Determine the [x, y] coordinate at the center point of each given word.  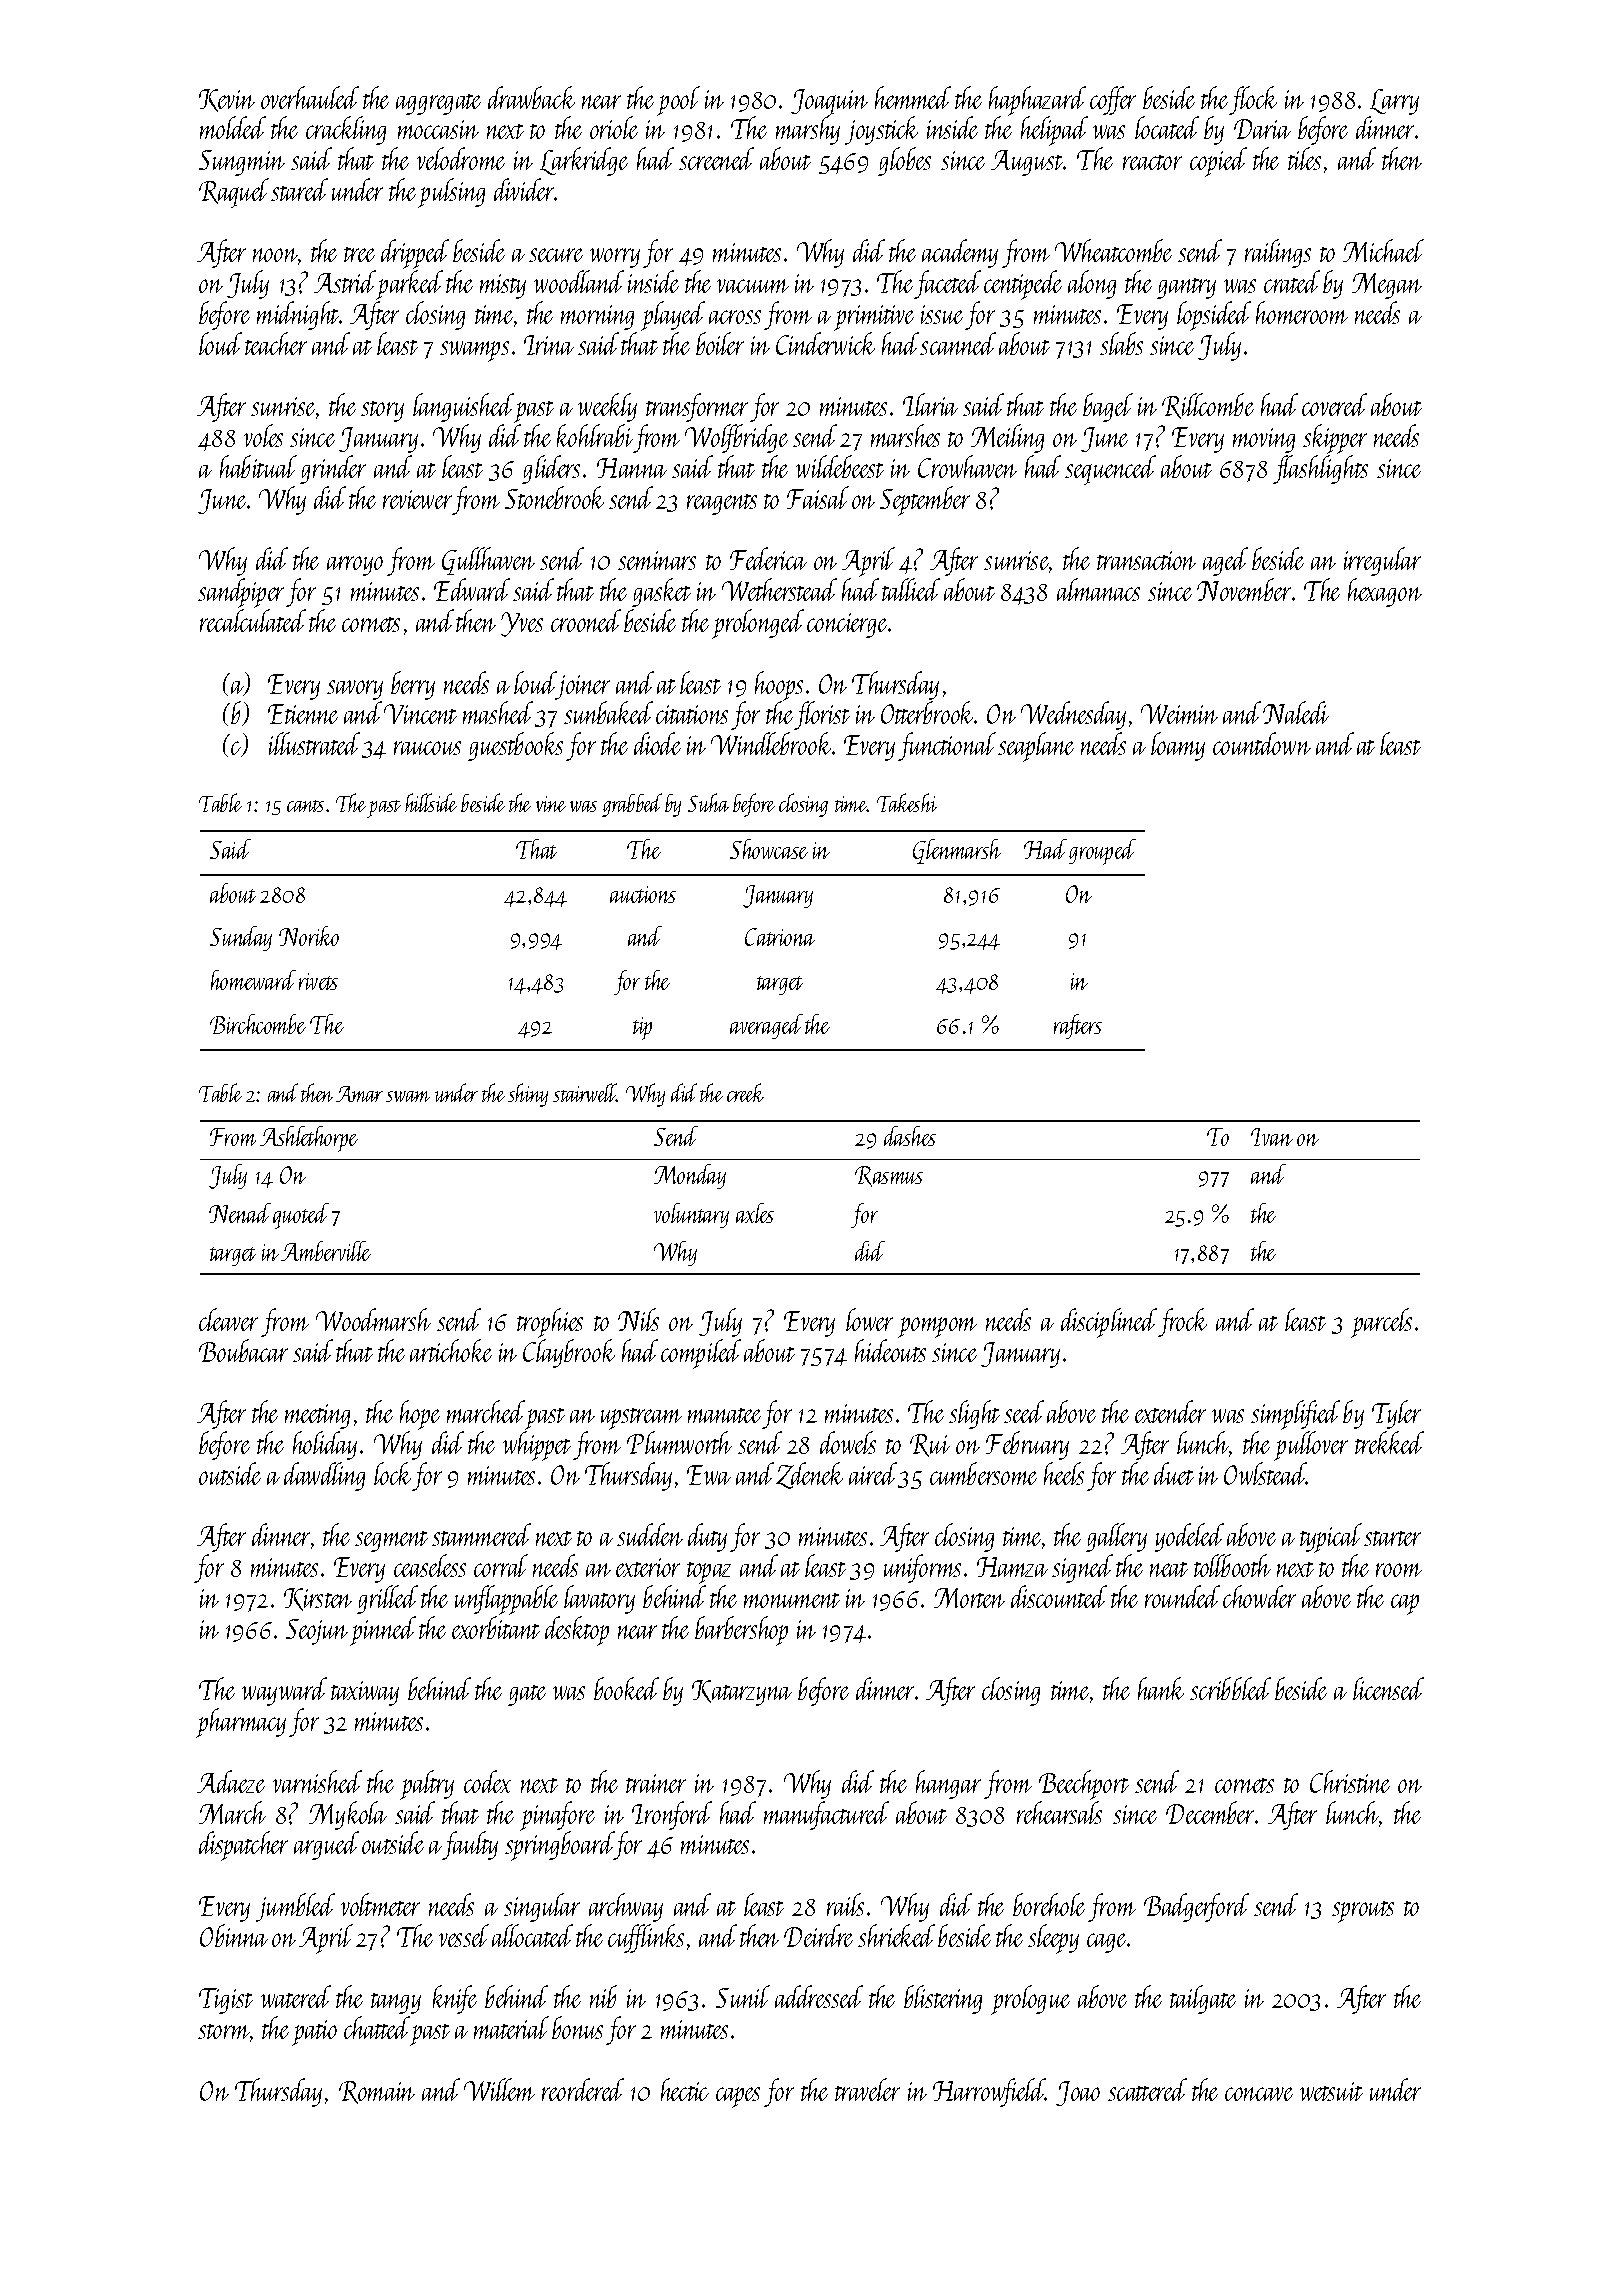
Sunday [241, 938]
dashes [910, 1136]
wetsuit [1331, 2091]
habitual [258, 466]
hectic [685, 2089]
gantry [1186, 288]
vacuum [753, 286]
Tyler [1396, 1414]
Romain [377, 2092]
